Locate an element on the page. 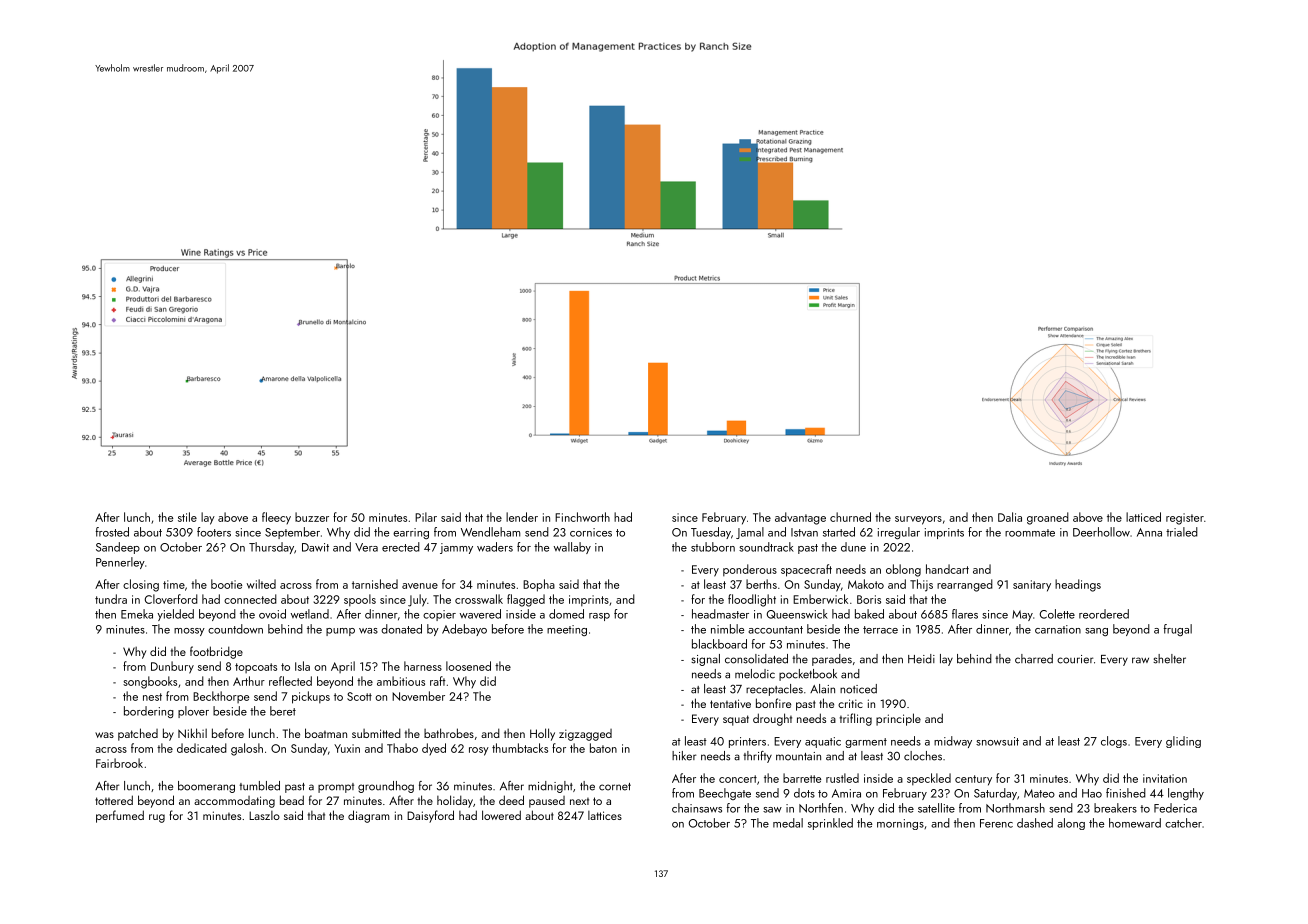 This document has width=1308, height=924. advantage is located at coordinates (800, 518).
